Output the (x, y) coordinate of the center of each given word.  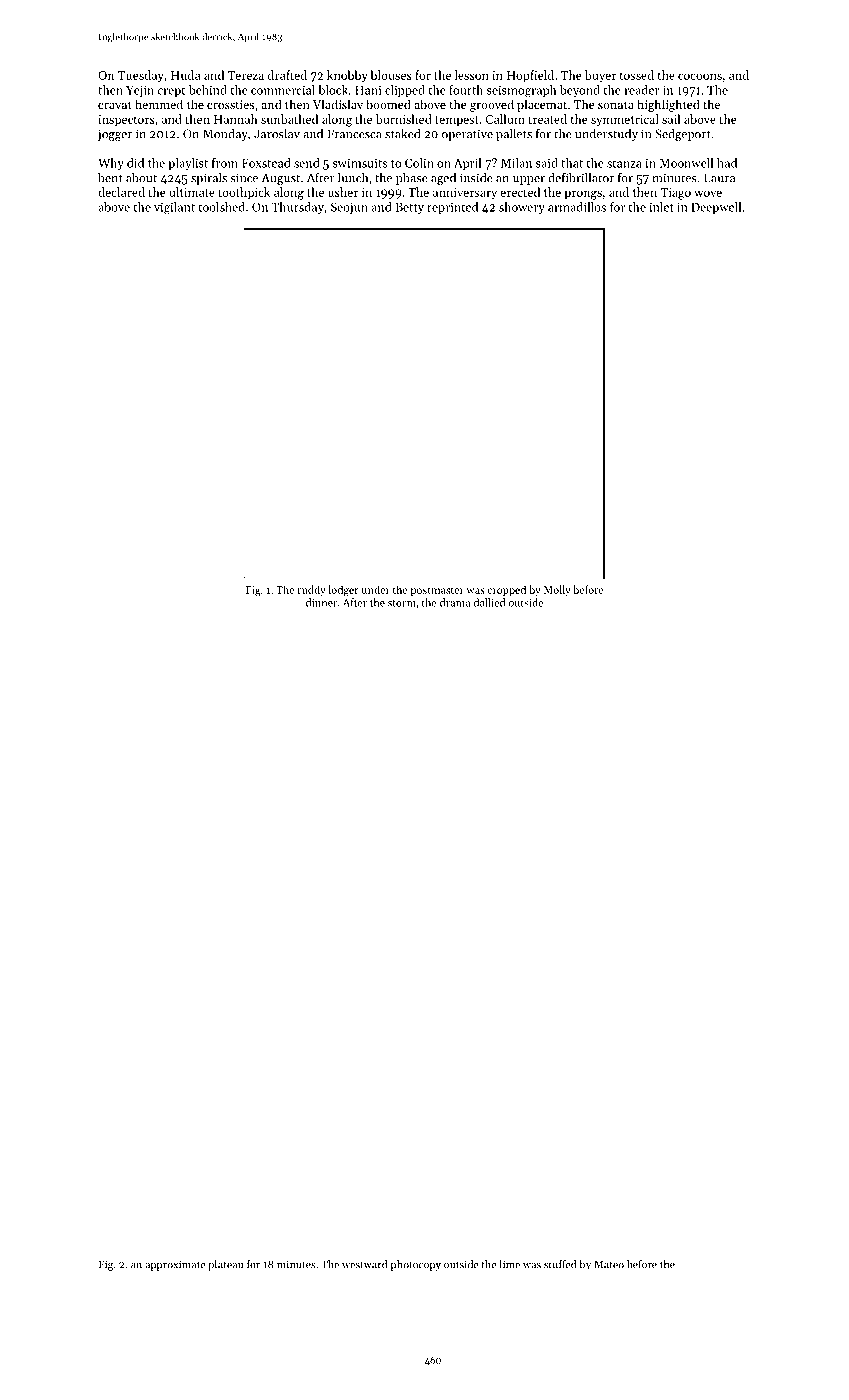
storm (402, 603)
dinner (321, 602)
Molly (557, 590)
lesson (472, 75)
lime (509, 1264)
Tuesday (140, 76)
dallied (489, 602)
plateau (225, 1265)
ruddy (311, 590)
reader (642, 90)
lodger (343, 591)
